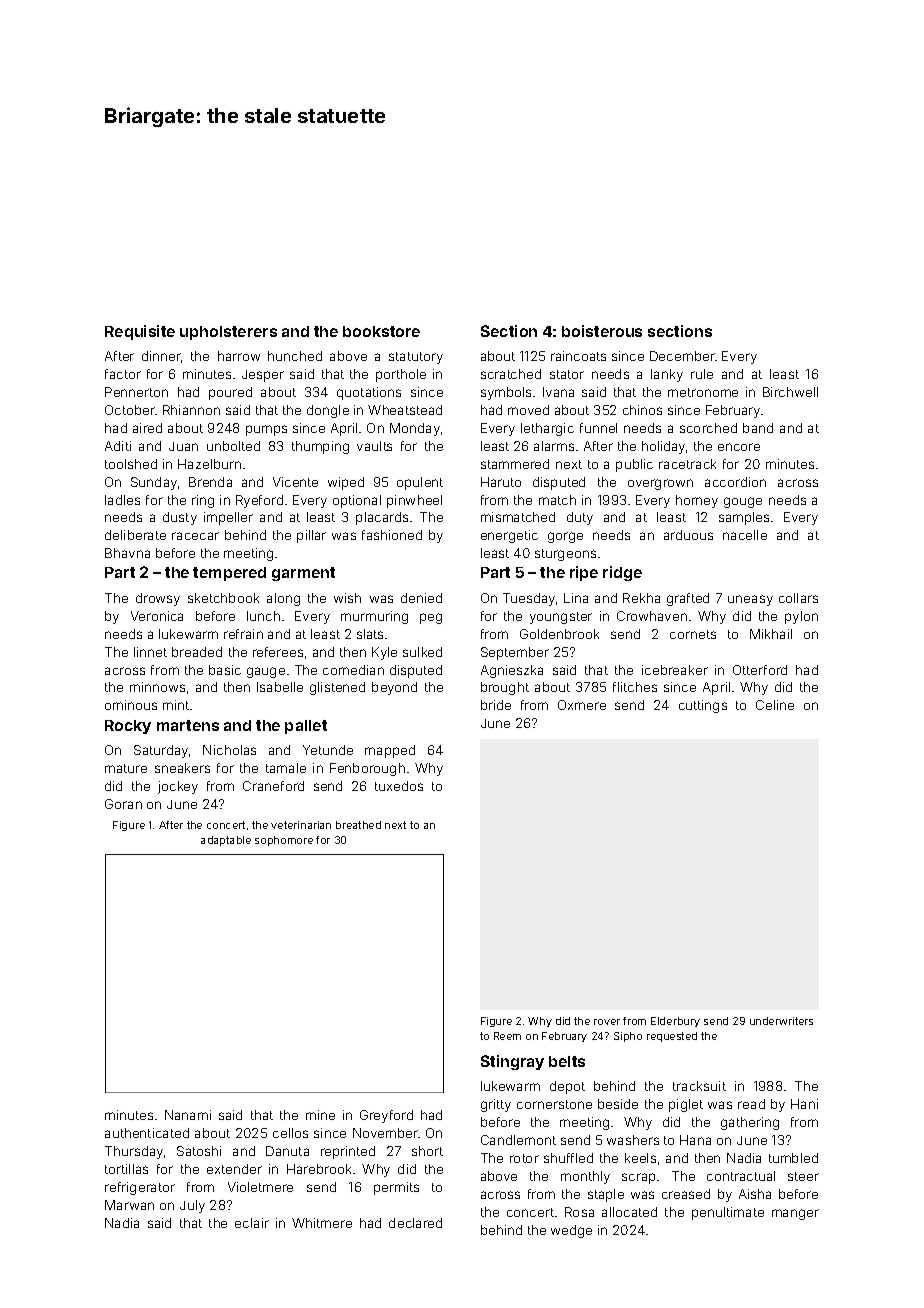  What do you see at coordinates (130, 410) in the screenshot?
I see `October` at bounding box center [130, 410].
